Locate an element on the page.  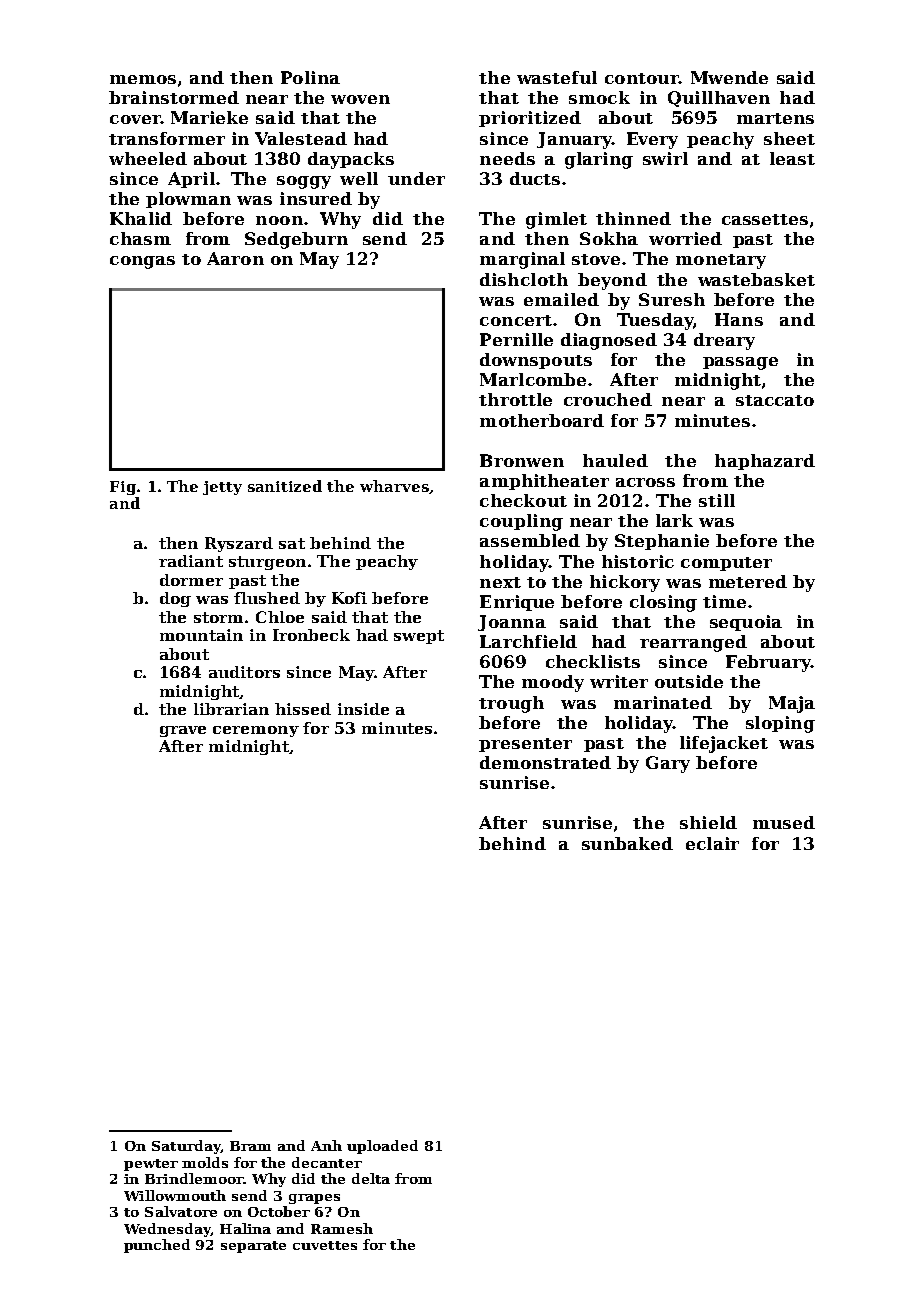
eclair is located at coordinates (712, 843).
